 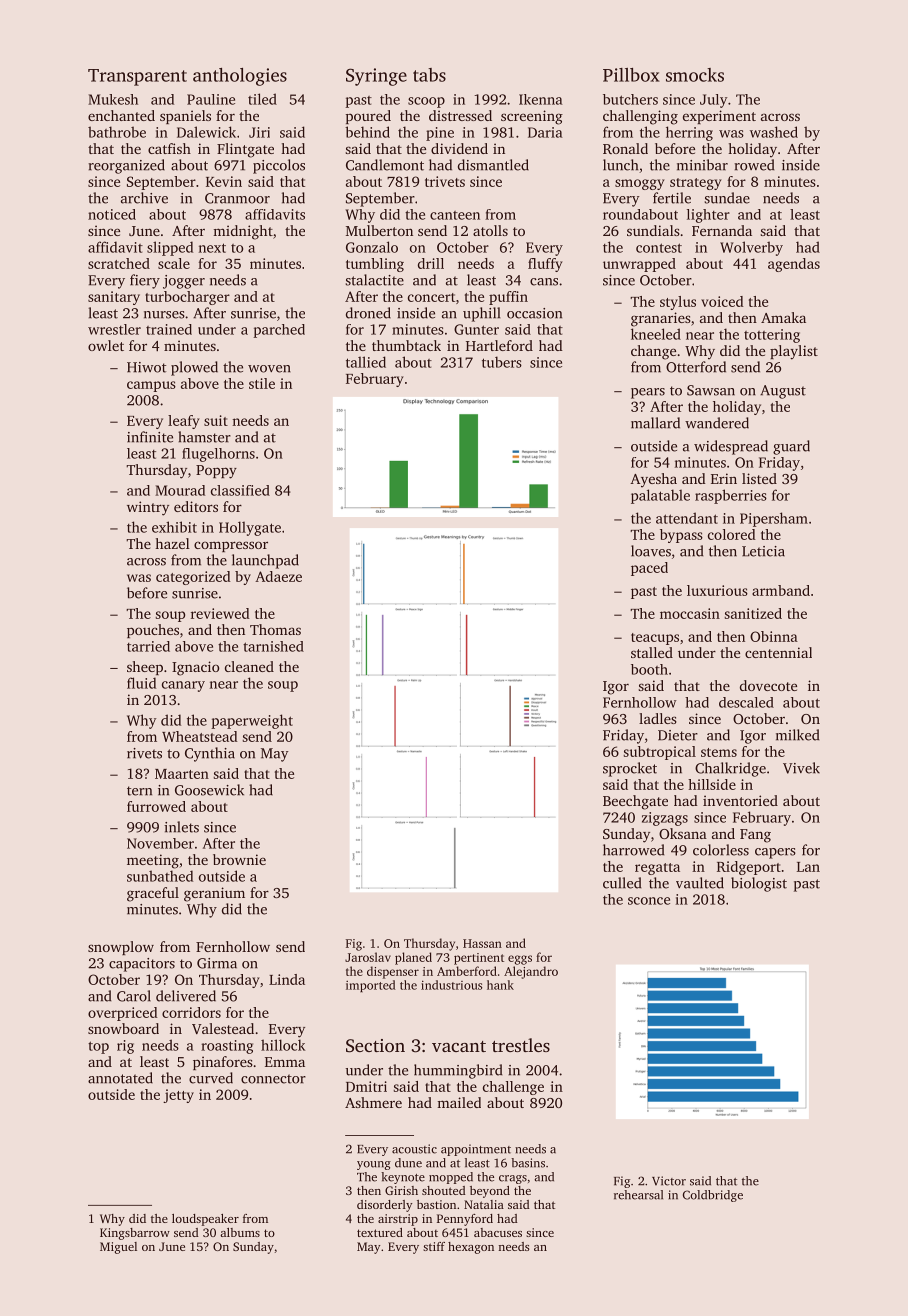 I want to click on Pillbox, so click(x=631, y=75).
